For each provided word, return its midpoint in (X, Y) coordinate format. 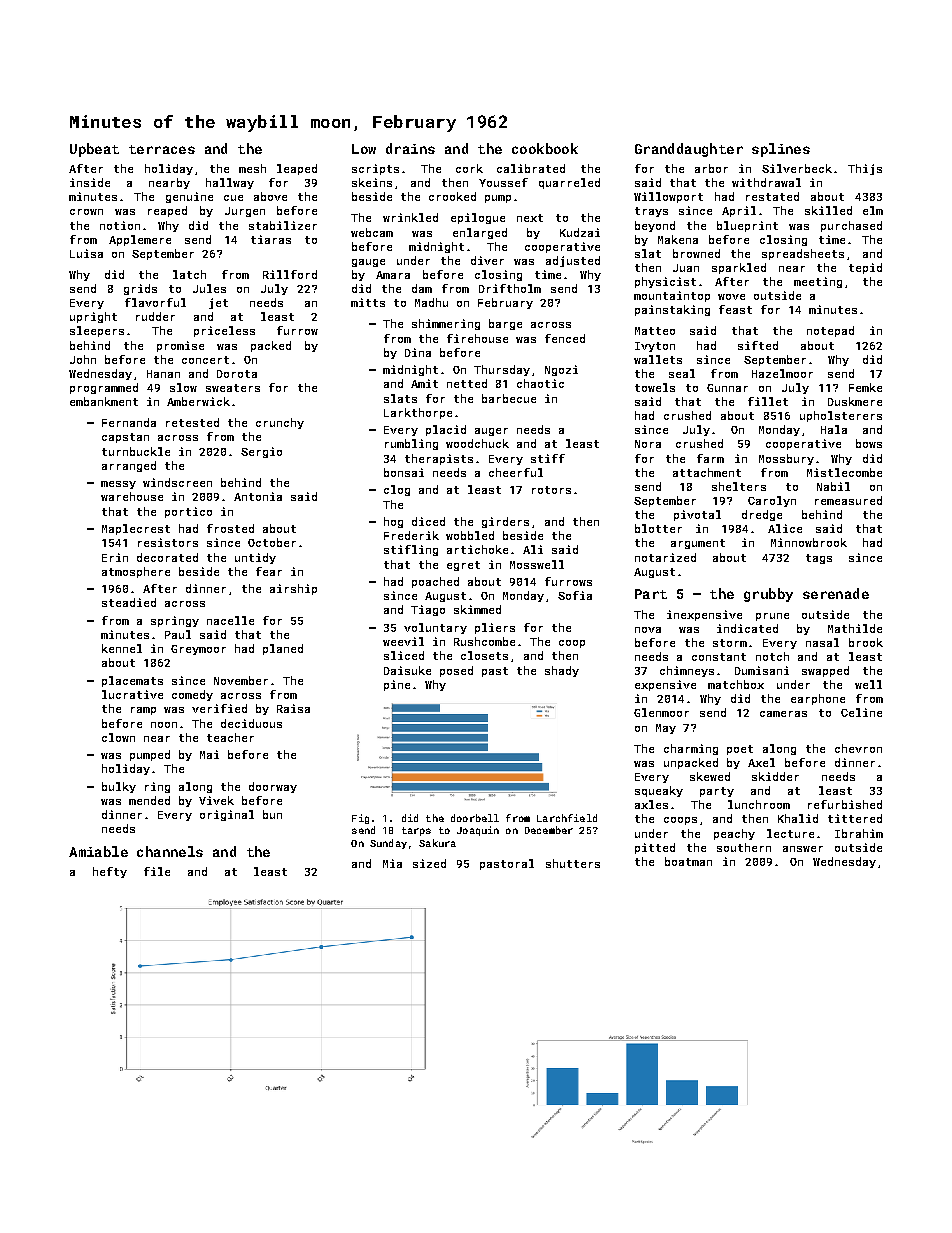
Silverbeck (797, 168)
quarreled (569, 183)
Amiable (98, 851)
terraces (162, 149)
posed (456, 671)
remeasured (848, 500)
